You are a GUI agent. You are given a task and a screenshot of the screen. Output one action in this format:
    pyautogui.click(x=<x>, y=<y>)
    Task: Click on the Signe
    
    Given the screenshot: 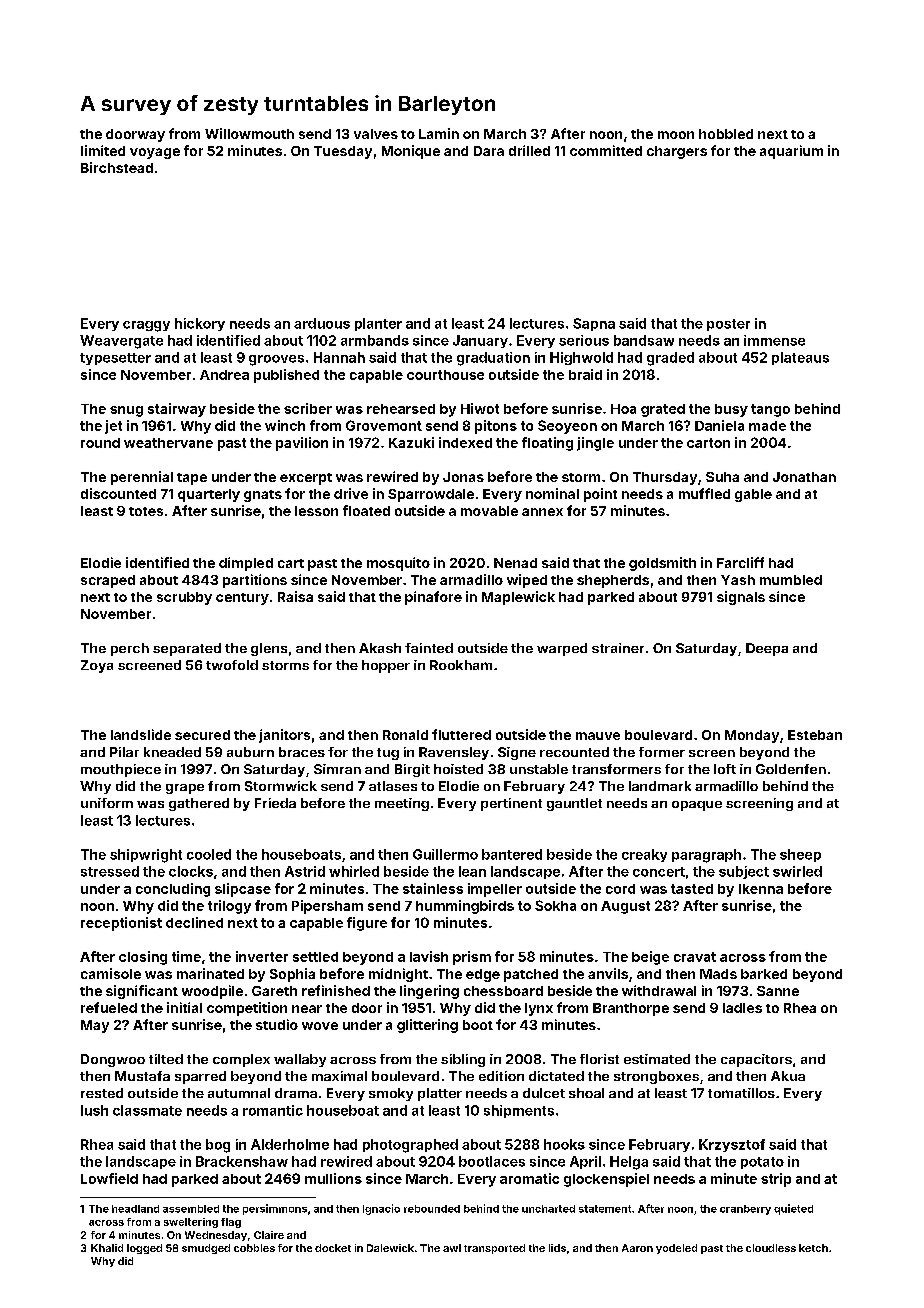 What is the action you would take?
    pyautogui.click(x=517, y=753)
